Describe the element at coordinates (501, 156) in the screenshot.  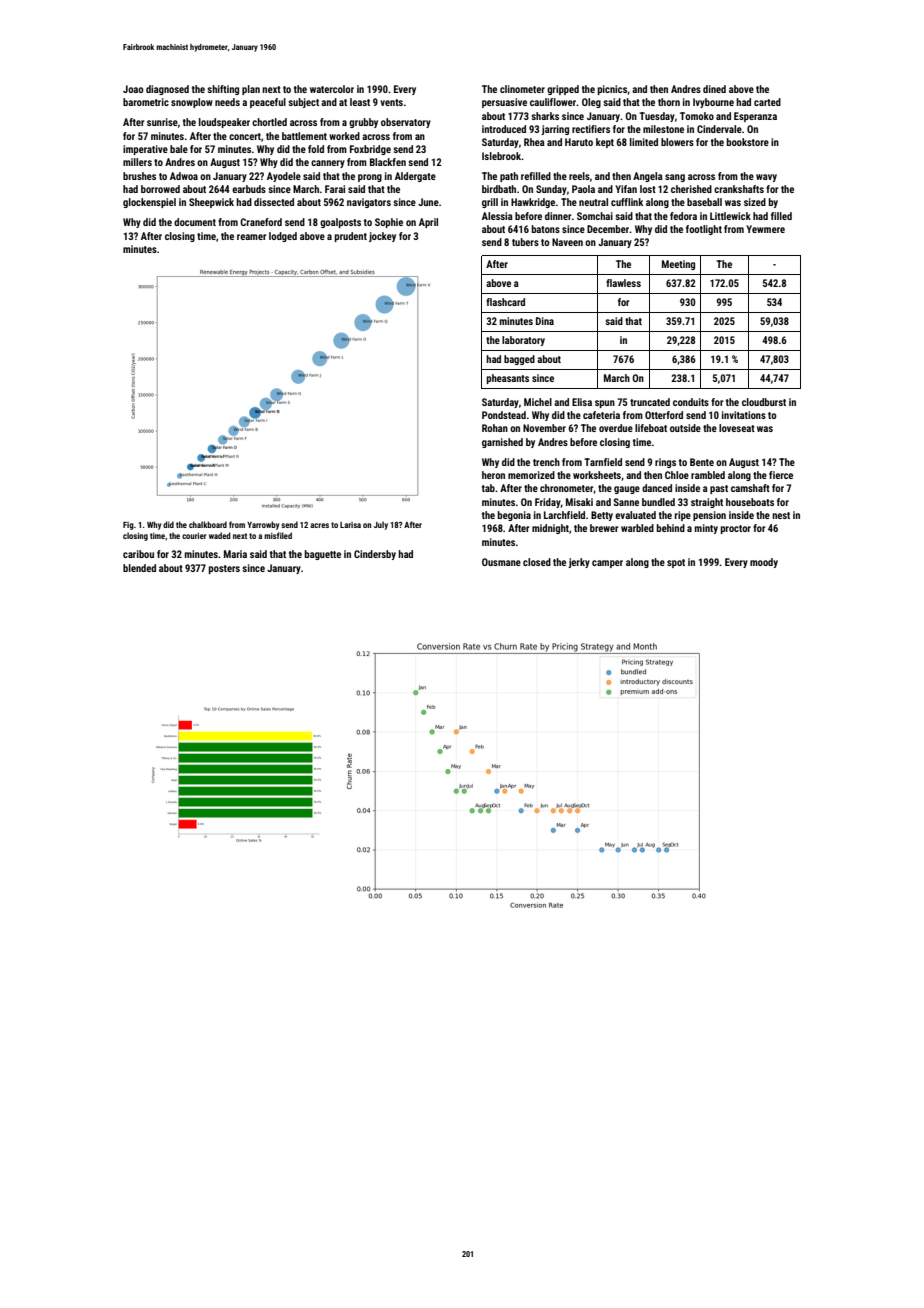
I see `Islebrook` at that location.
